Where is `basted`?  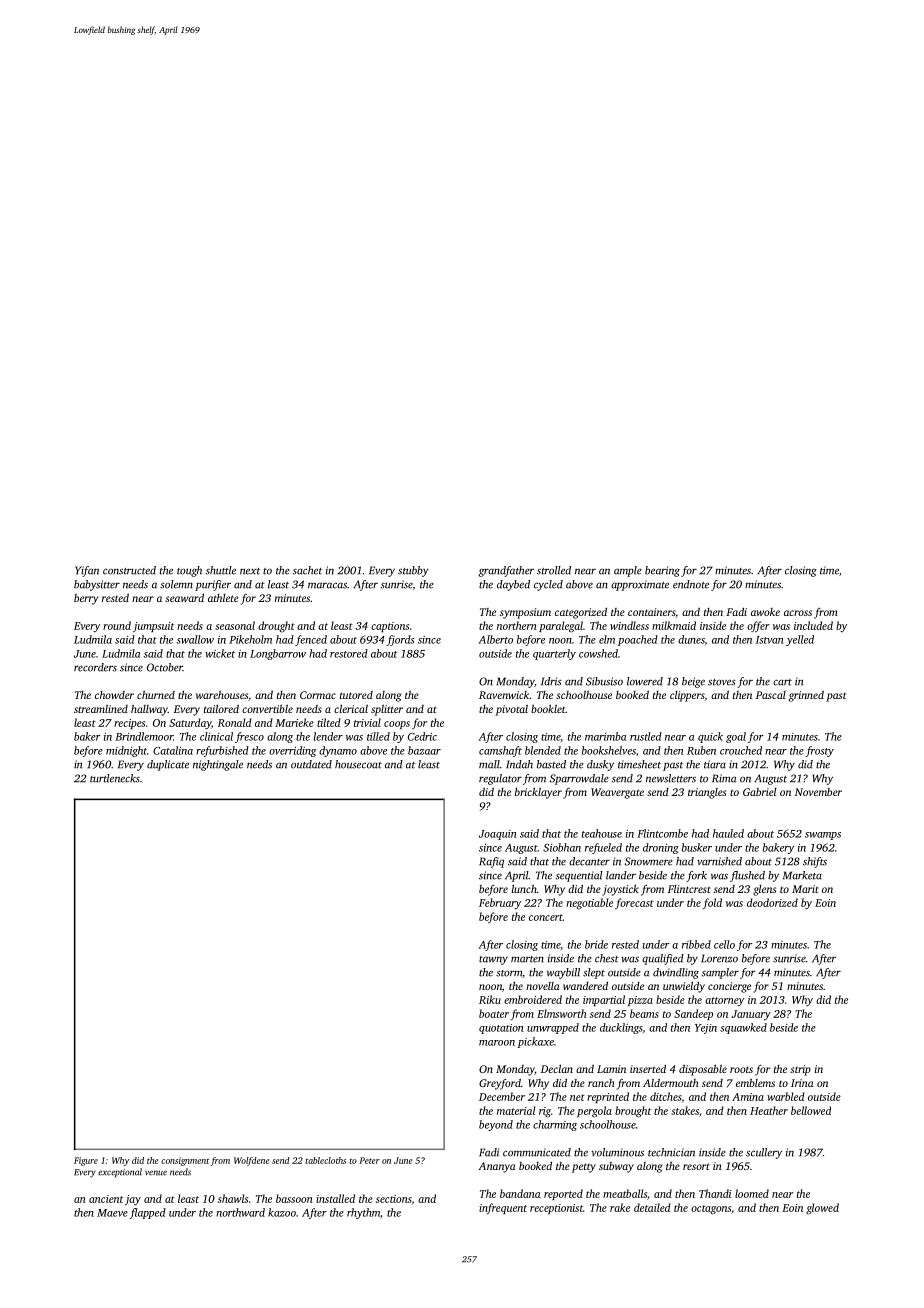
basted is located at coordinates (551, 764).
